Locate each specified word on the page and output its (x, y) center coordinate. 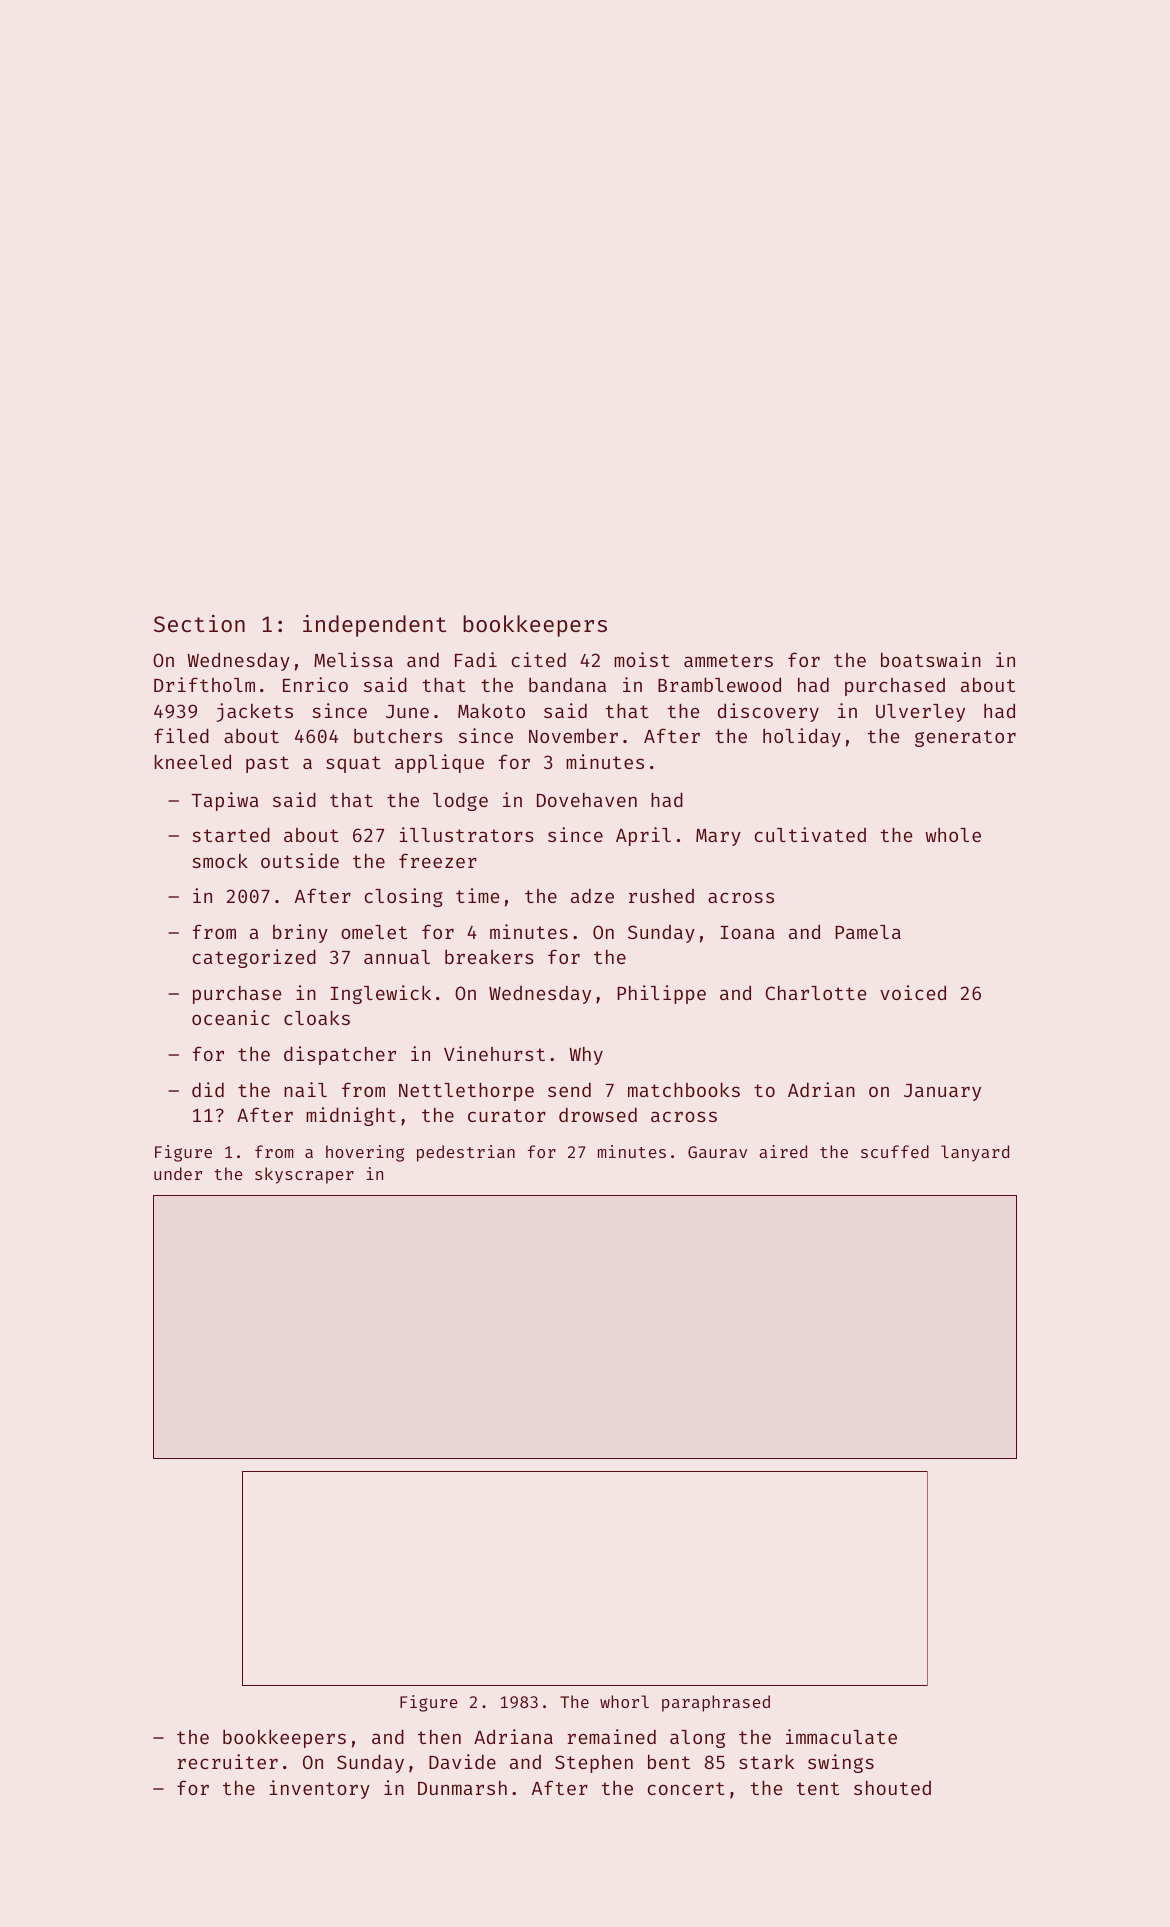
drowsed (598, 1114)
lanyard (975, 1153)
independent (374, 626)
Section (199, 623)
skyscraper (304, 1175)
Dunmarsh (462, 1788)
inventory (320, 1789)
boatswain (931, 659)
